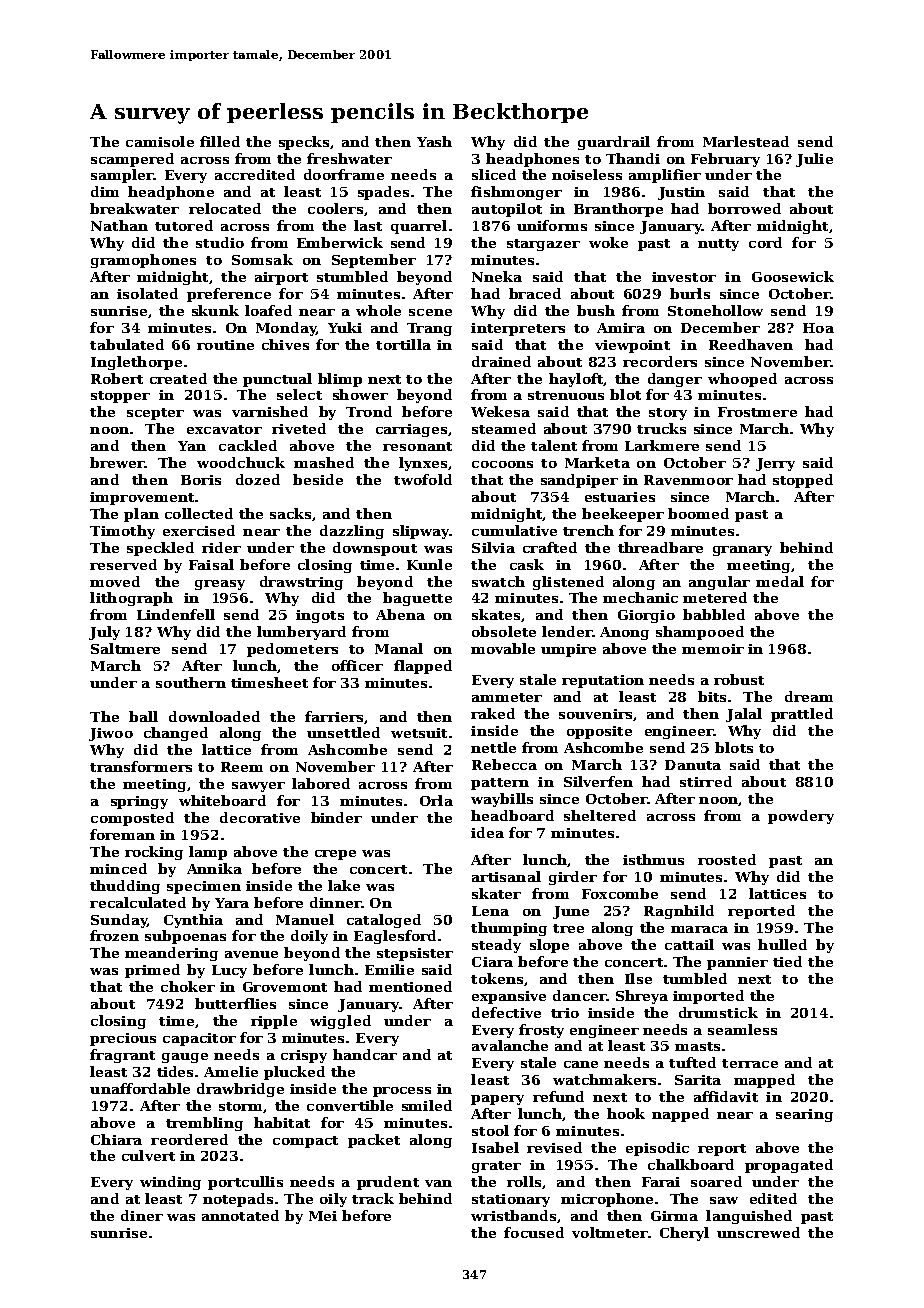 The image size is (924, 1308). What do you see at coordinates (506, 876) in the image?
I see `artisanal` at bounding box center [506, 876].
